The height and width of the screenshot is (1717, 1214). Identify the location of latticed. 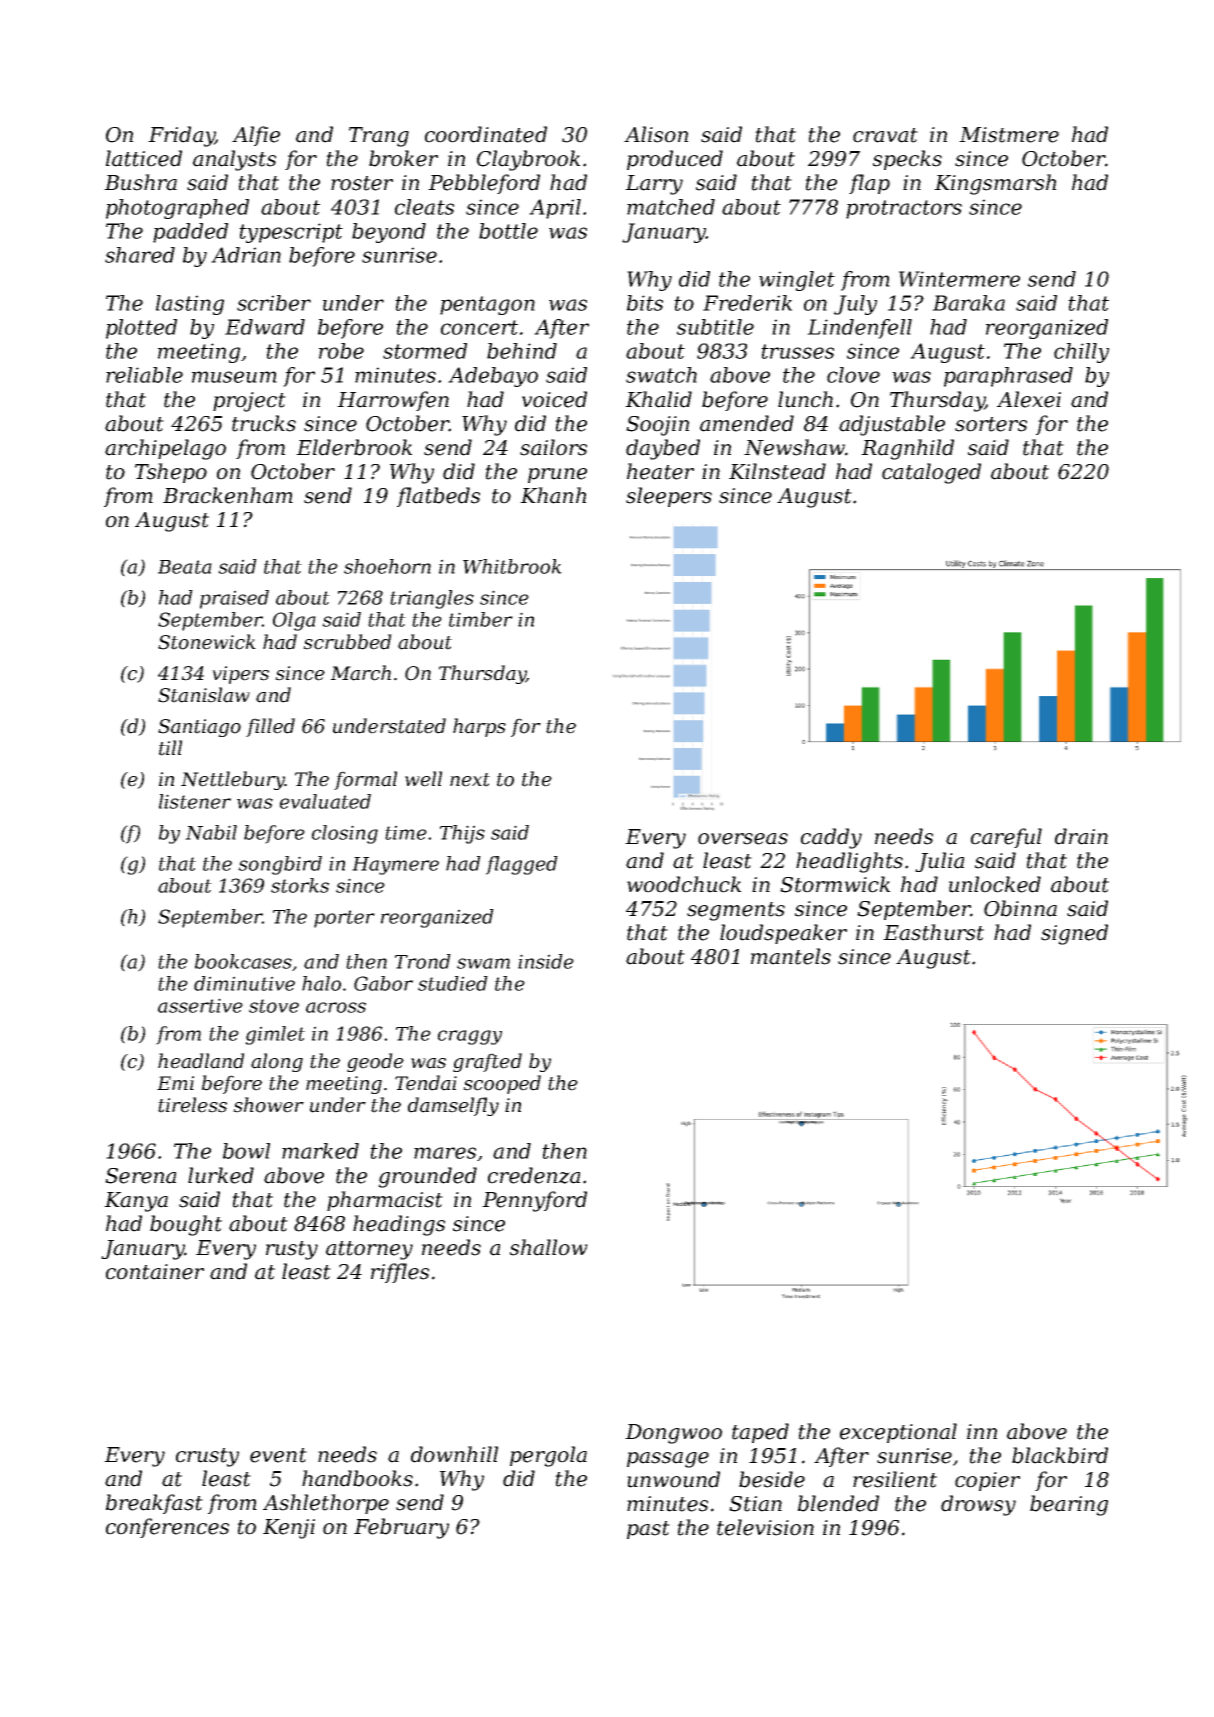
(144, 158).
